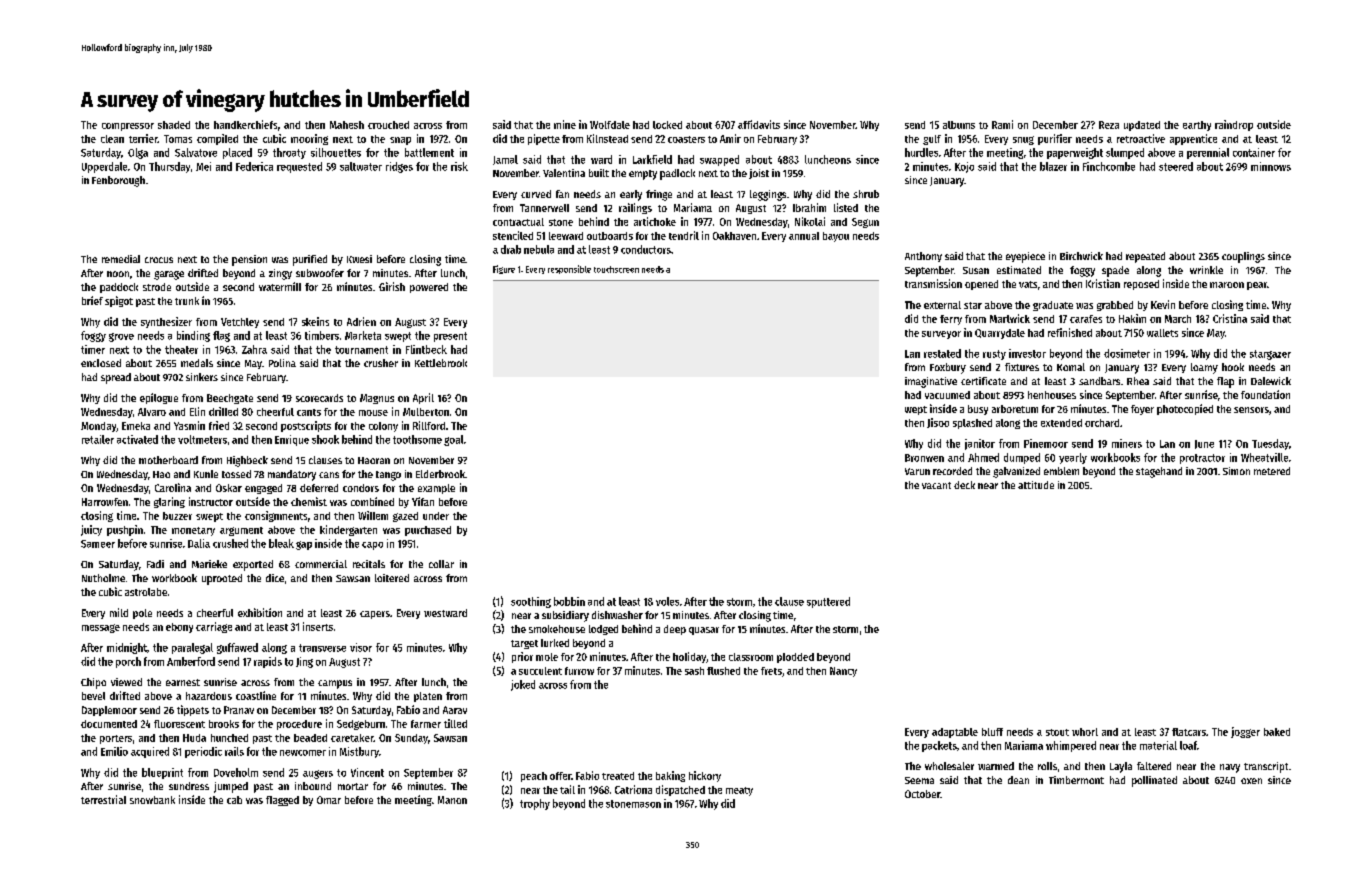  I want to click on Elderbrook, so click(440, 474).
